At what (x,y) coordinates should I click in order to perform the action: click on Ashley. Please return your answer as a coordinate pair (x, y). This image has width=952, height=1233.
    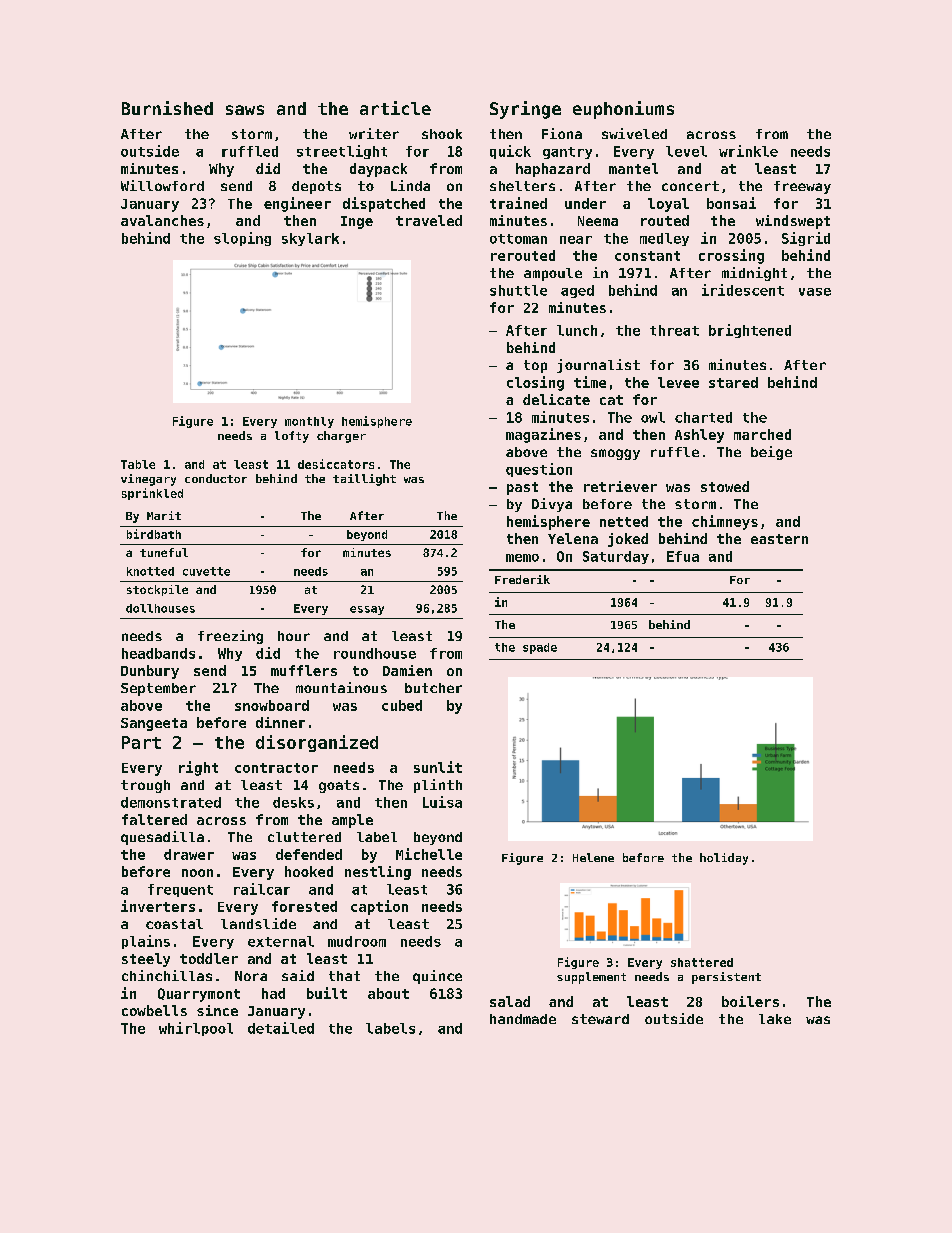
    Looking at the image, I should click on (699, 436).
